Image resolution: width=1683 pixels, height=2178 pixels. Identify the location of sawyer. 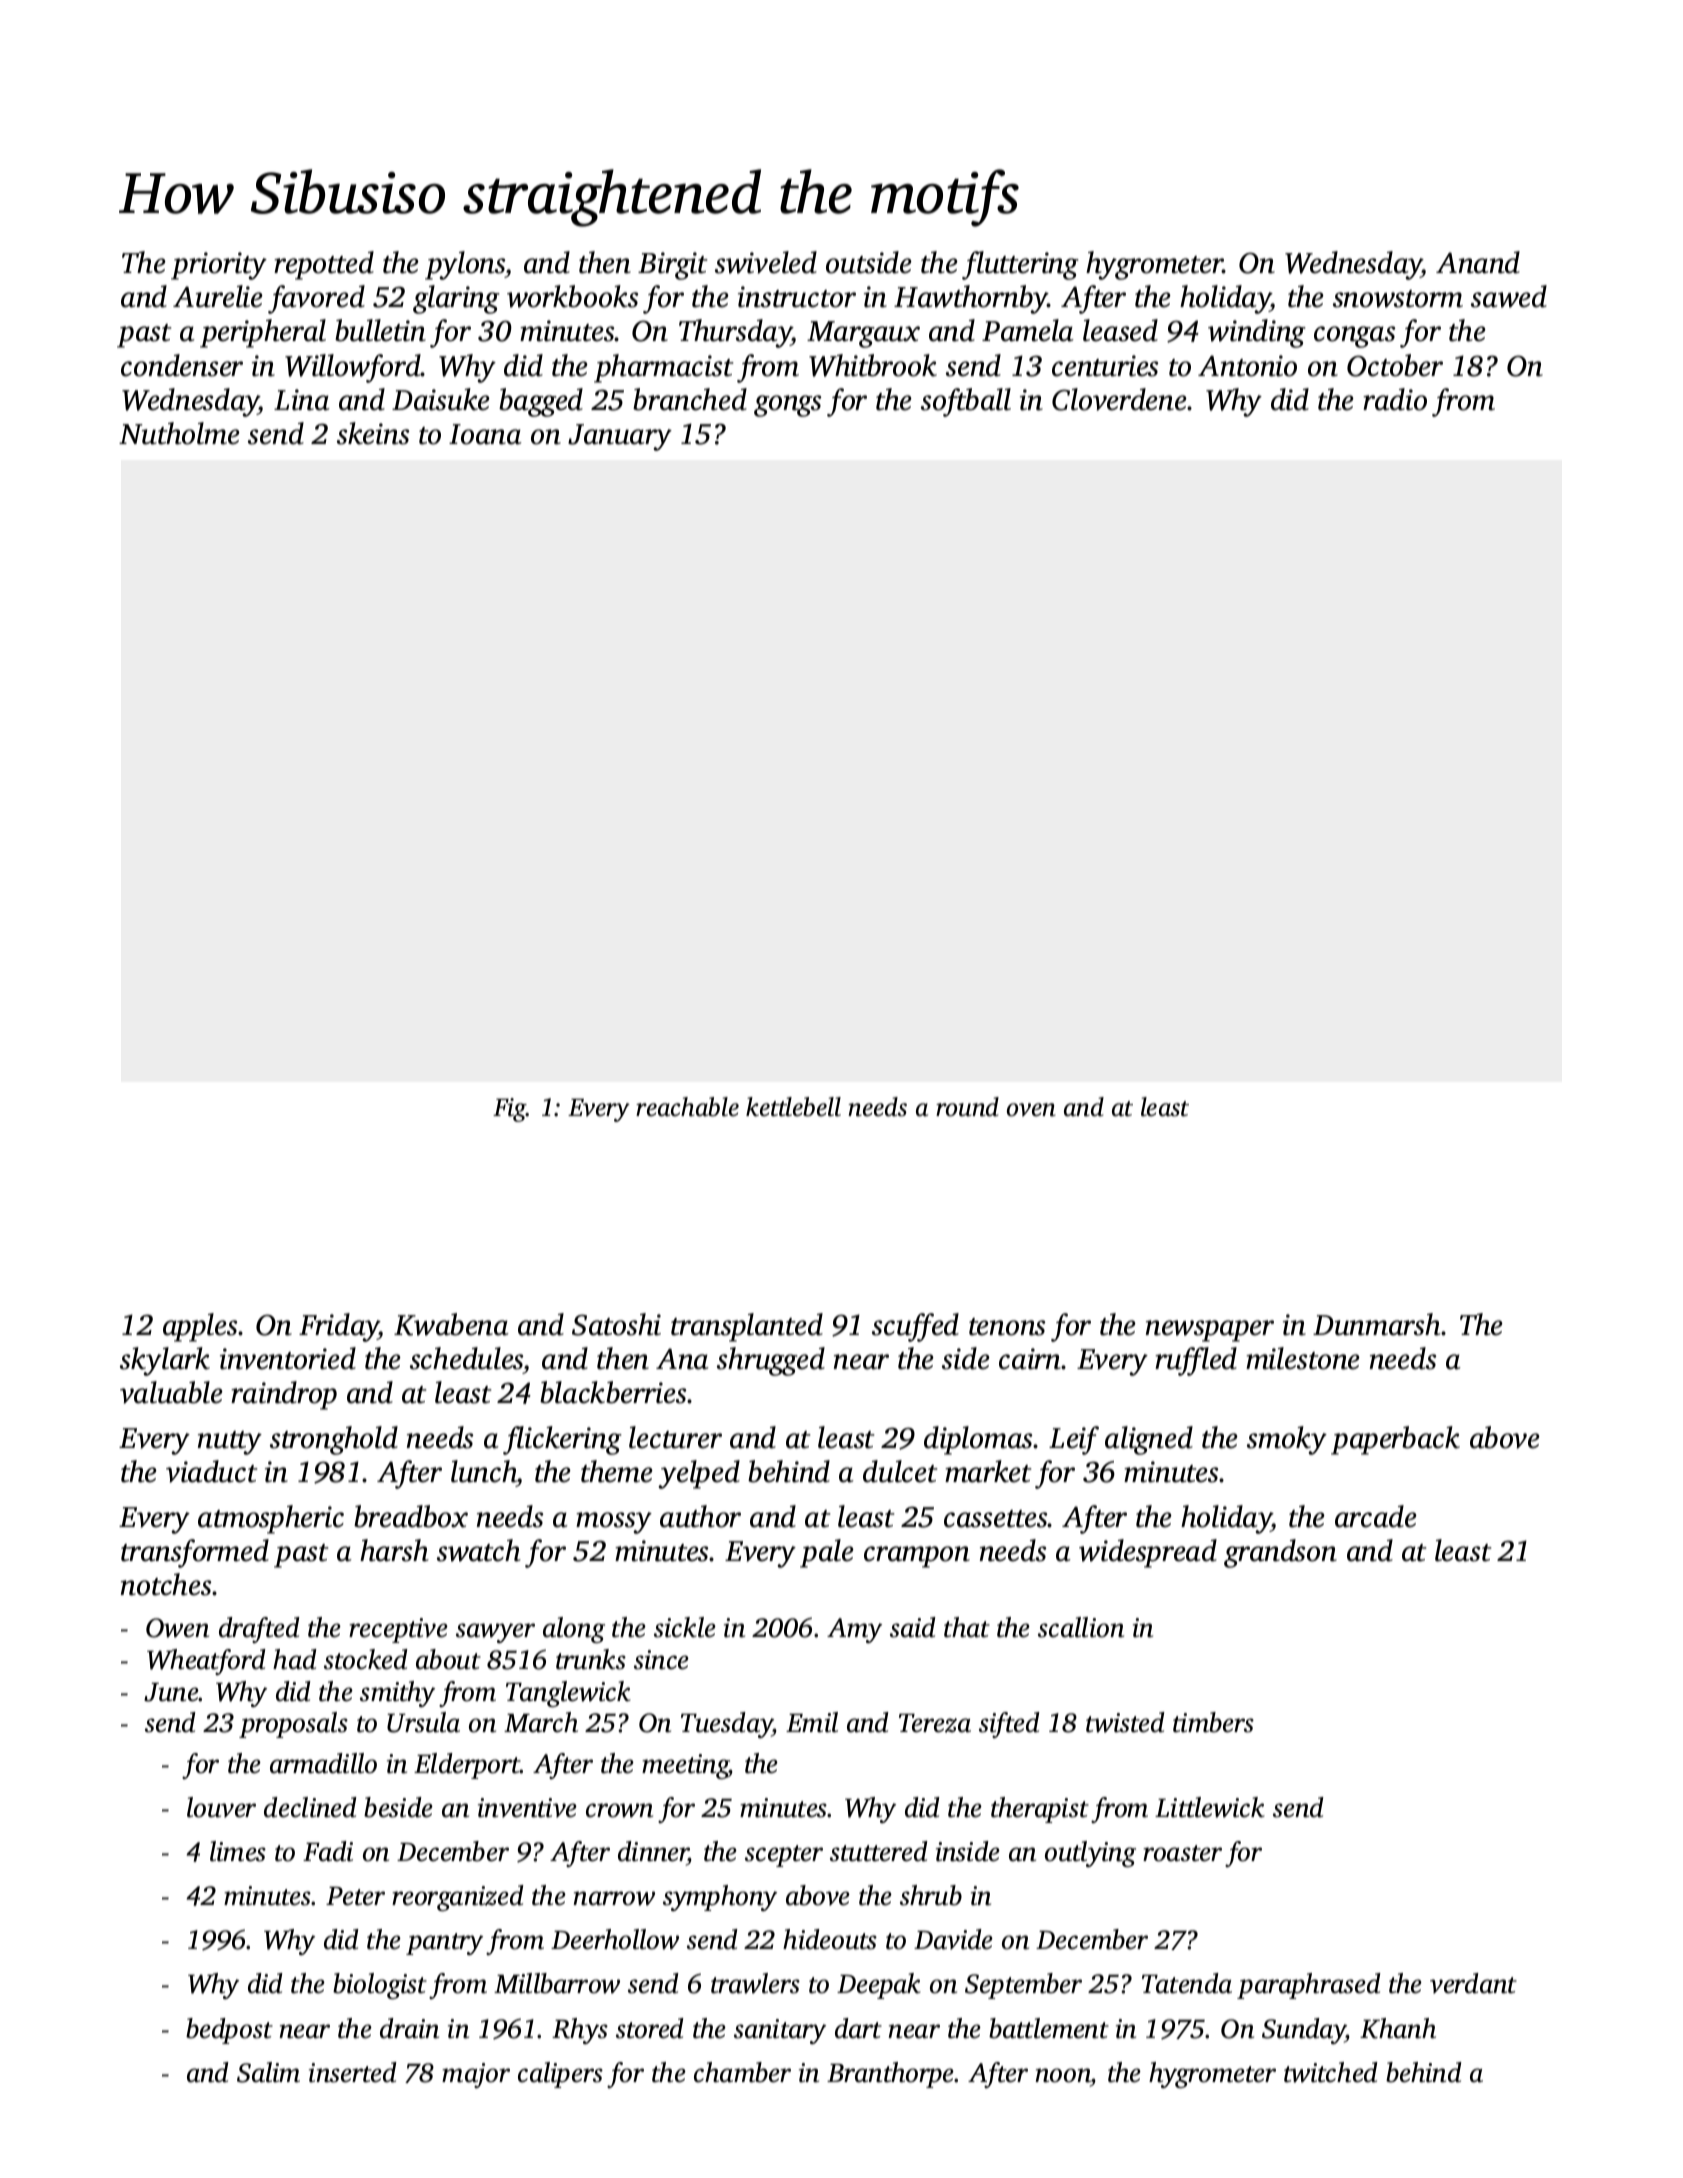
(495, 1633).
